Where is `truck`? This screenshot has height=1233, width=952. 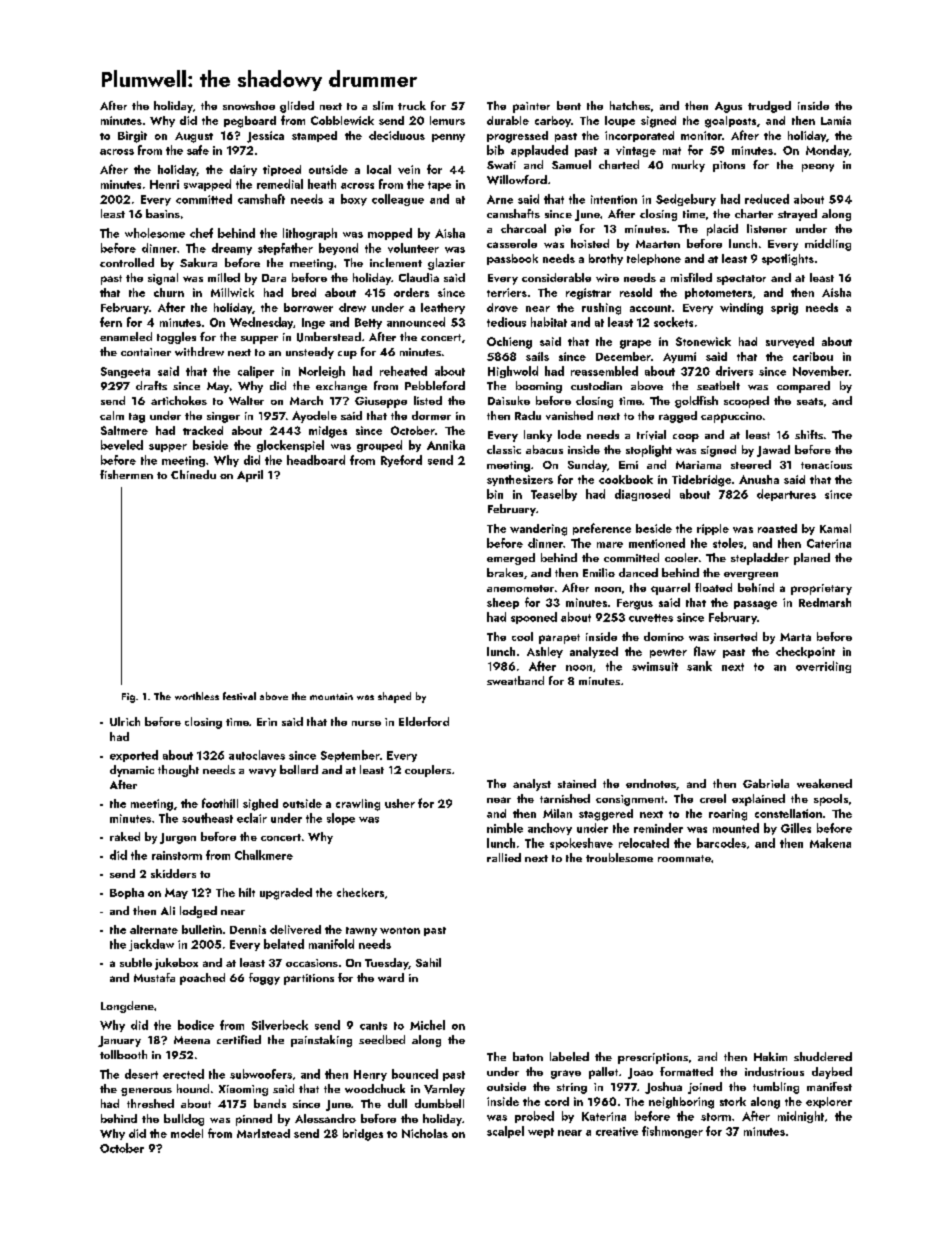
truck is located at coordinates (412, 105).
